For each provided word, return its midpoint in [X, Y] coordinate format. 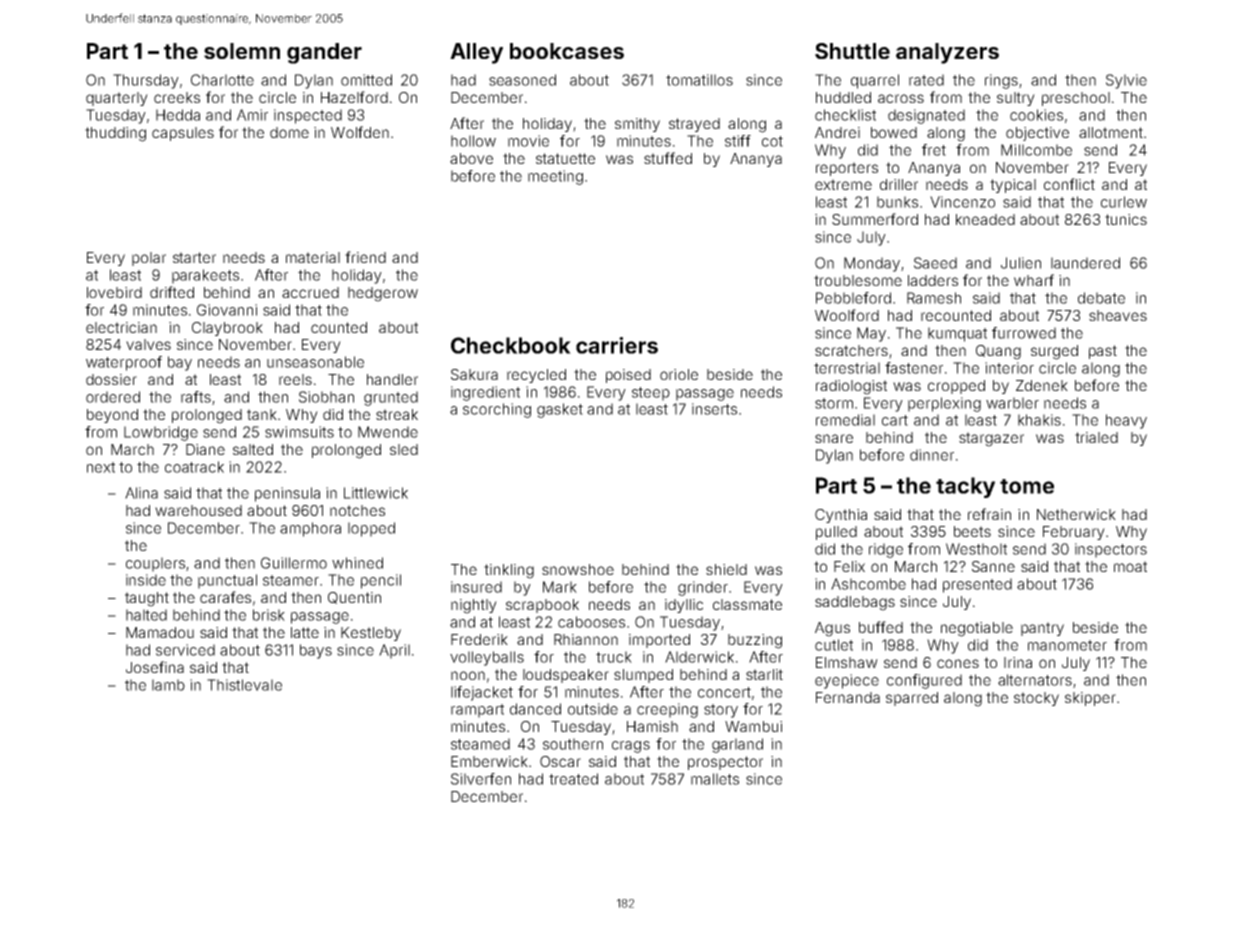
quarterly [117, 99]
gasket [560, 410]
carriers [617, 345]
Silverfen [481, 779]
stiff [738, 141]
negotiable [977, 629]
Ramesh [934, 298]
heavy [1126, 421]
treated [573, 779]
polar [149, 259]
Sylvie [1126, 81]
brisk [269, 615]
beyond [112, 416]
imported [659, 641]
